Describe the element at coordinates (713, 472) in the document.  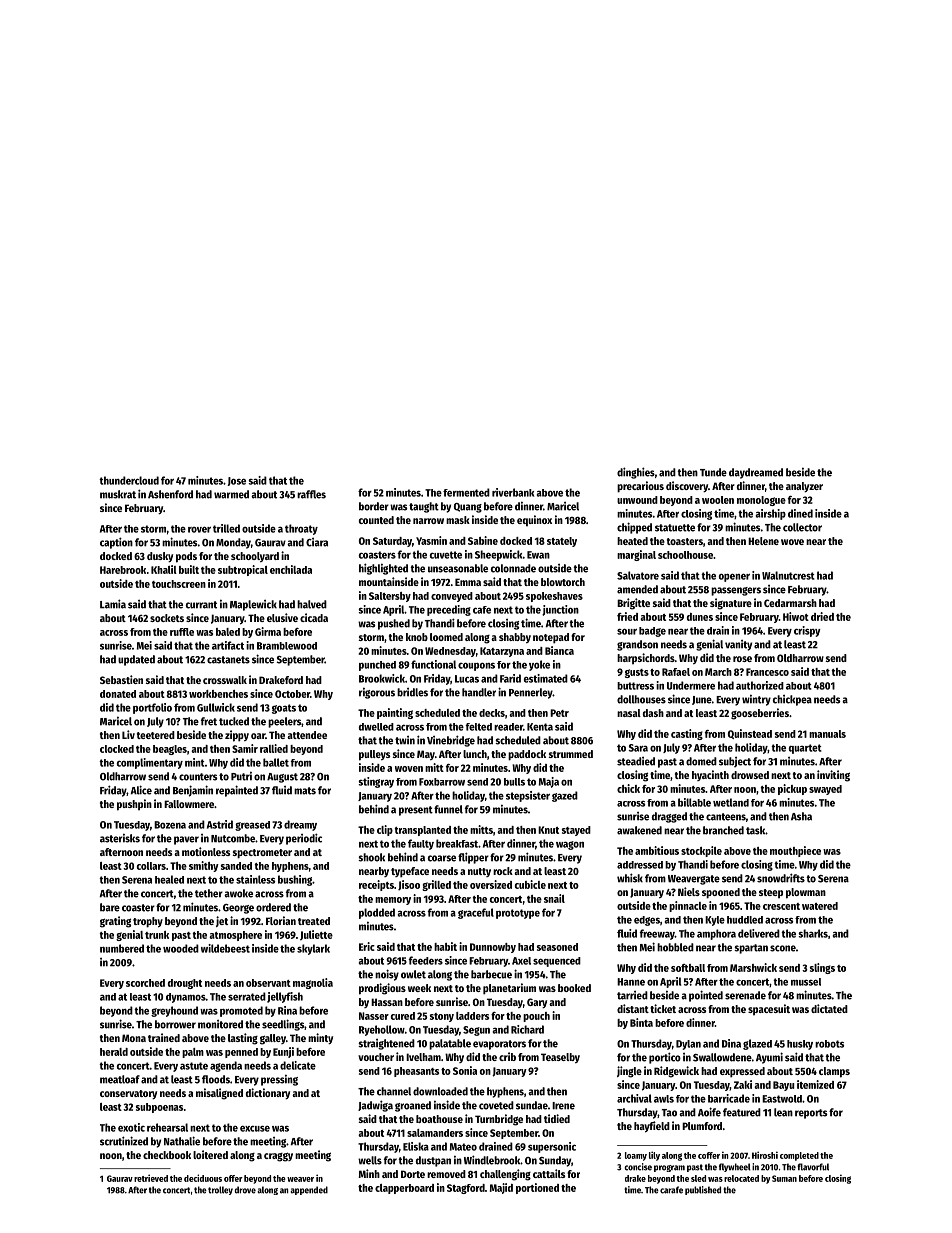
I see `Tunde` at that location.
